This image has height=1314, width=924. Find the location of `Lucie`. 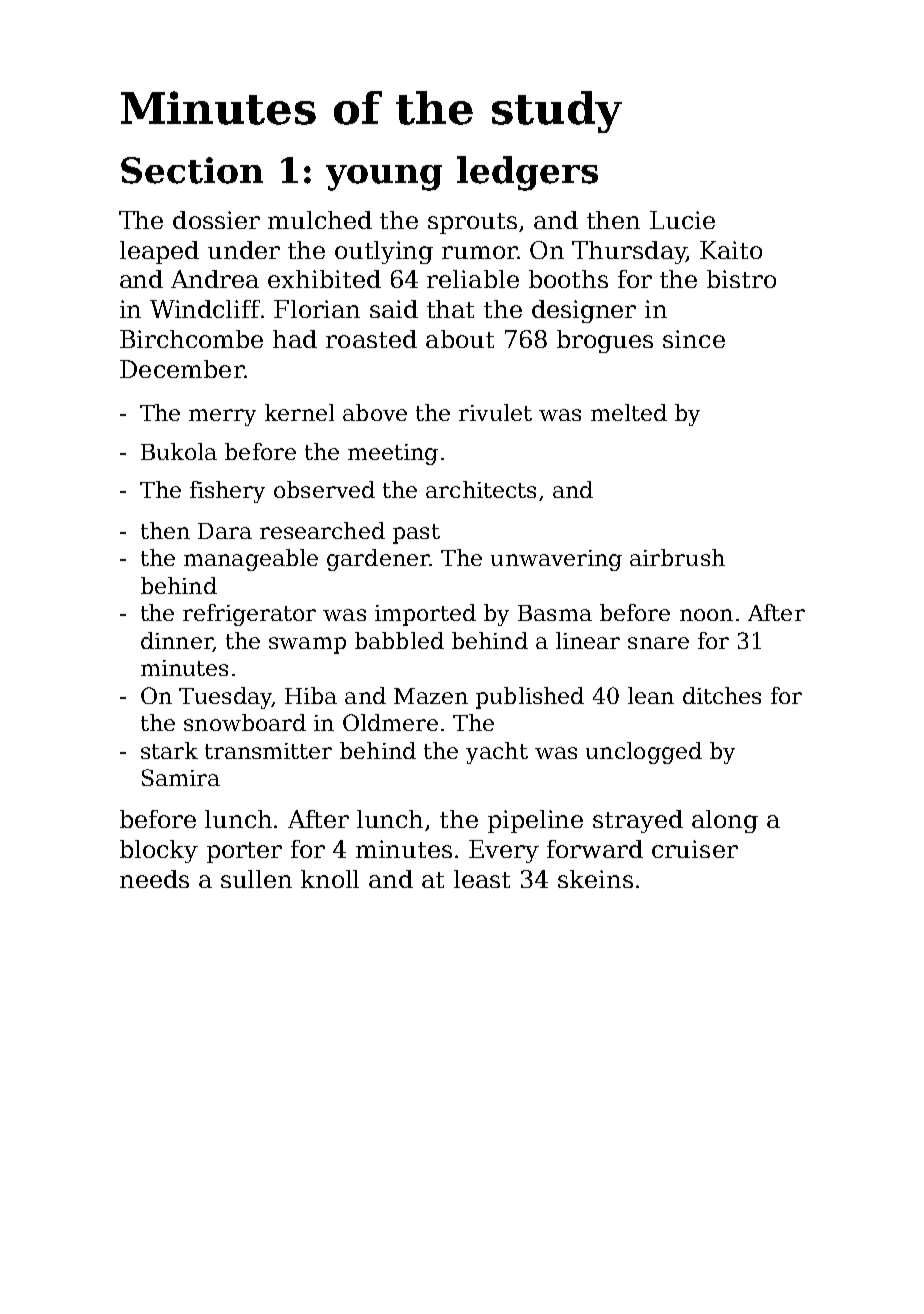

Lucie is located at coordinates (682, 220).
